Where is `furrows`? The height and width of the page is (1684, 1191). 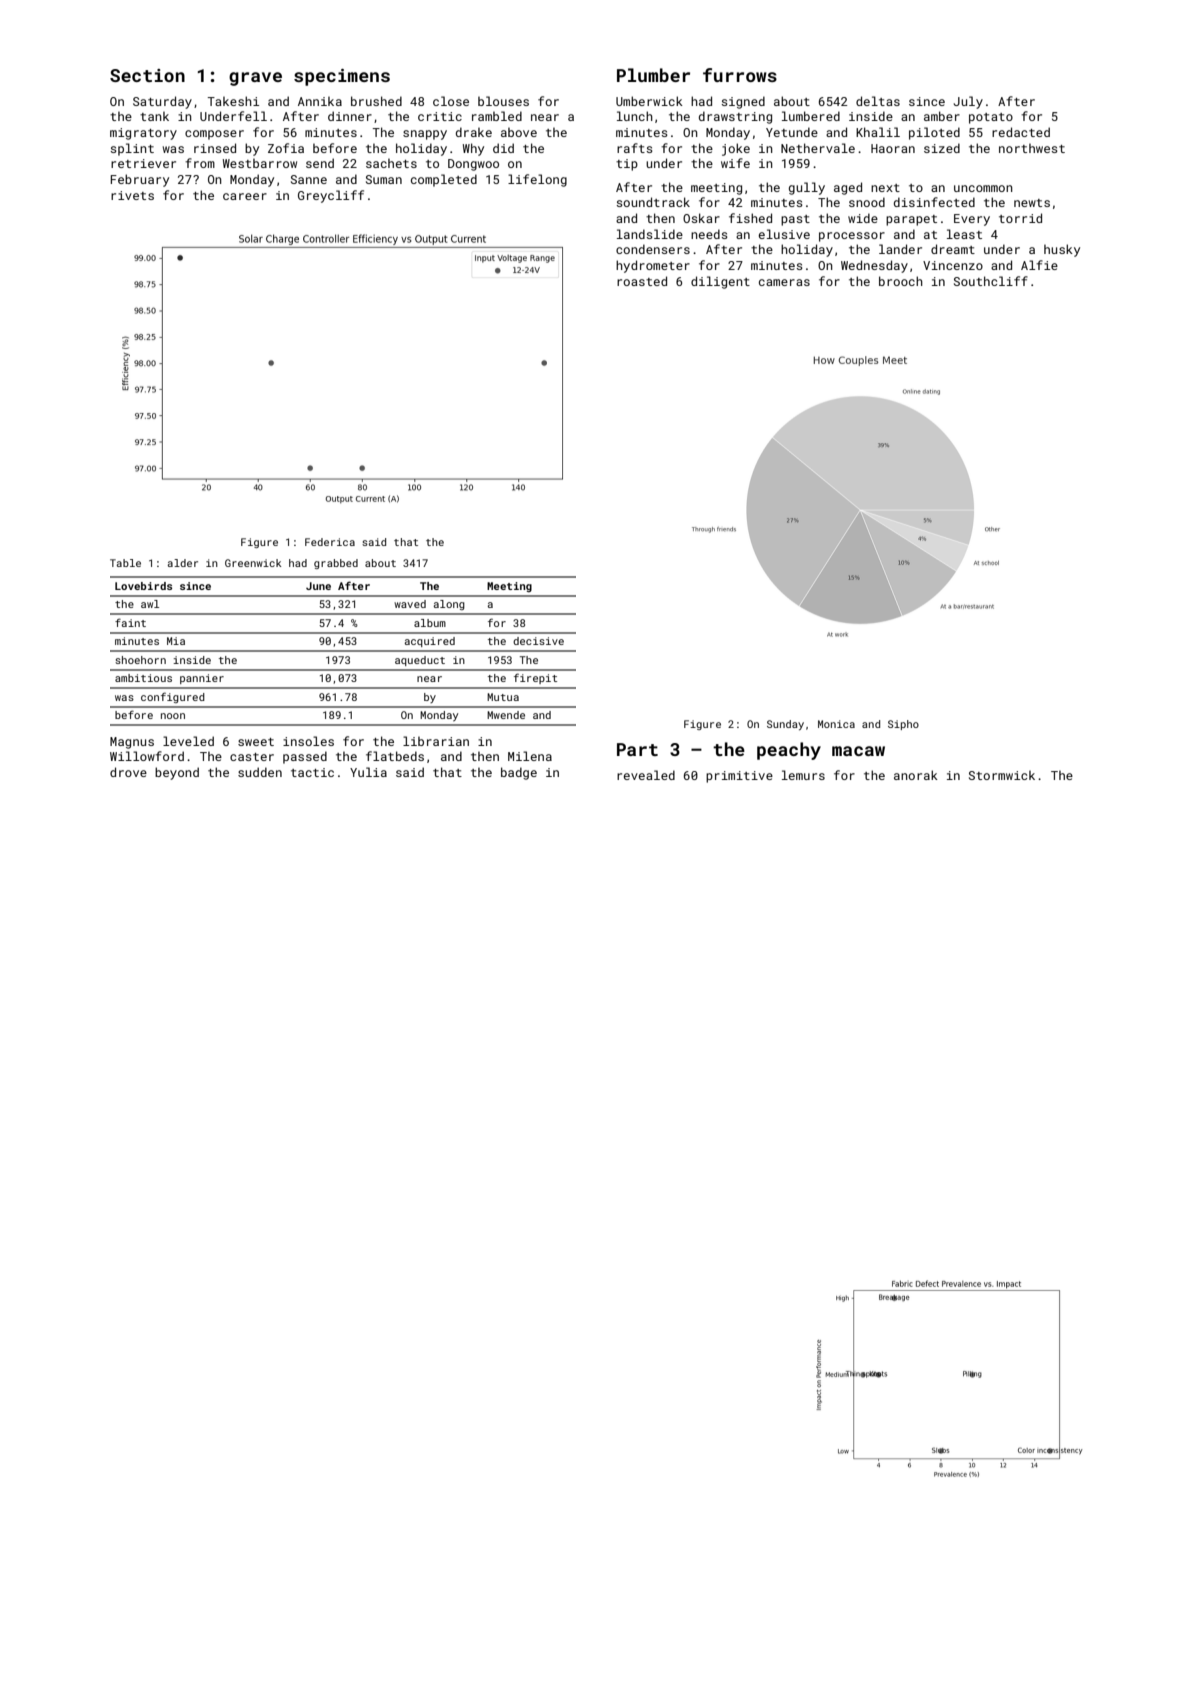 furrows is located at coordinates (740, 75).
